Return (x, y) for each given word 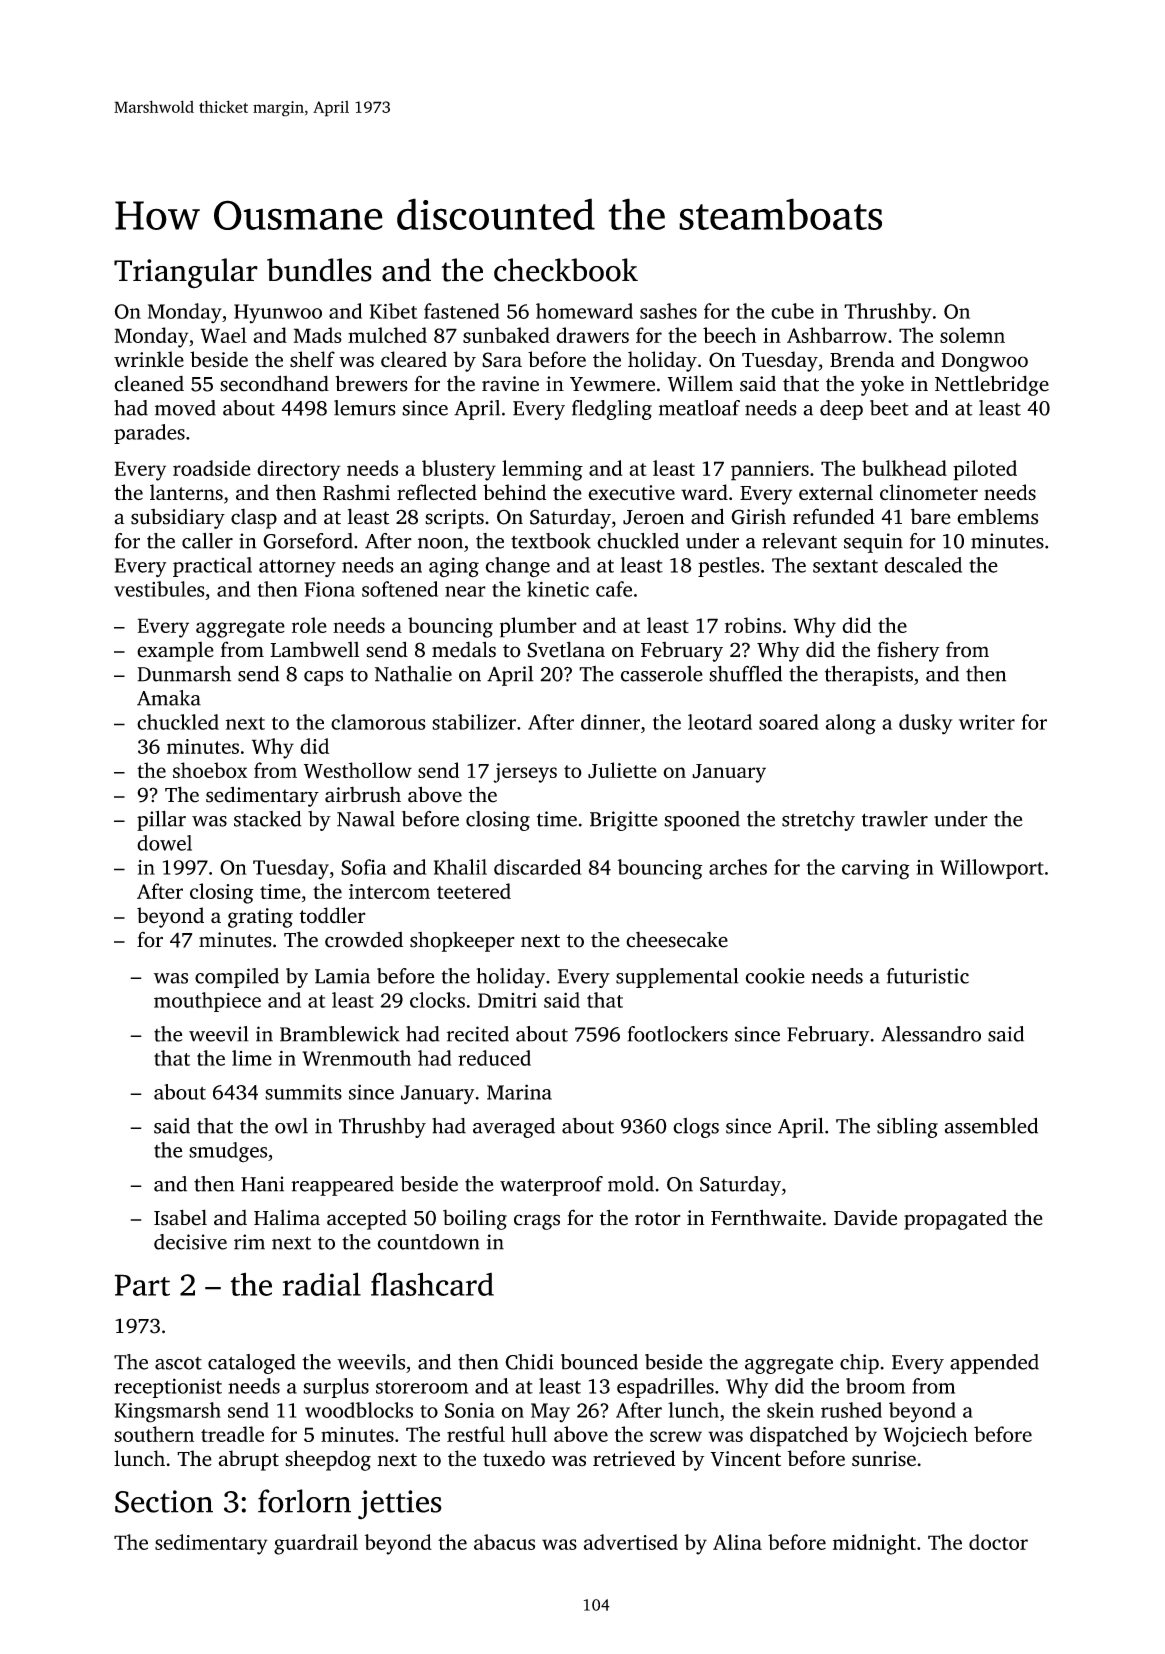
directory (299, 470)
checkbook (566, 270)
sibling (907, 1128)
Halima (287, 1218)
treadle (232, 1434)
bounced (599, 1362)
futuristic (928, 976)
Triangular (186, 273)
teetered (474, 891)
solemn (972, 335)
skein (790, 1410)
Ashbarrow (837, 335)
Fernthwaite (766, 1217)
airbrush (363, 794)
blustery (459, 470)
